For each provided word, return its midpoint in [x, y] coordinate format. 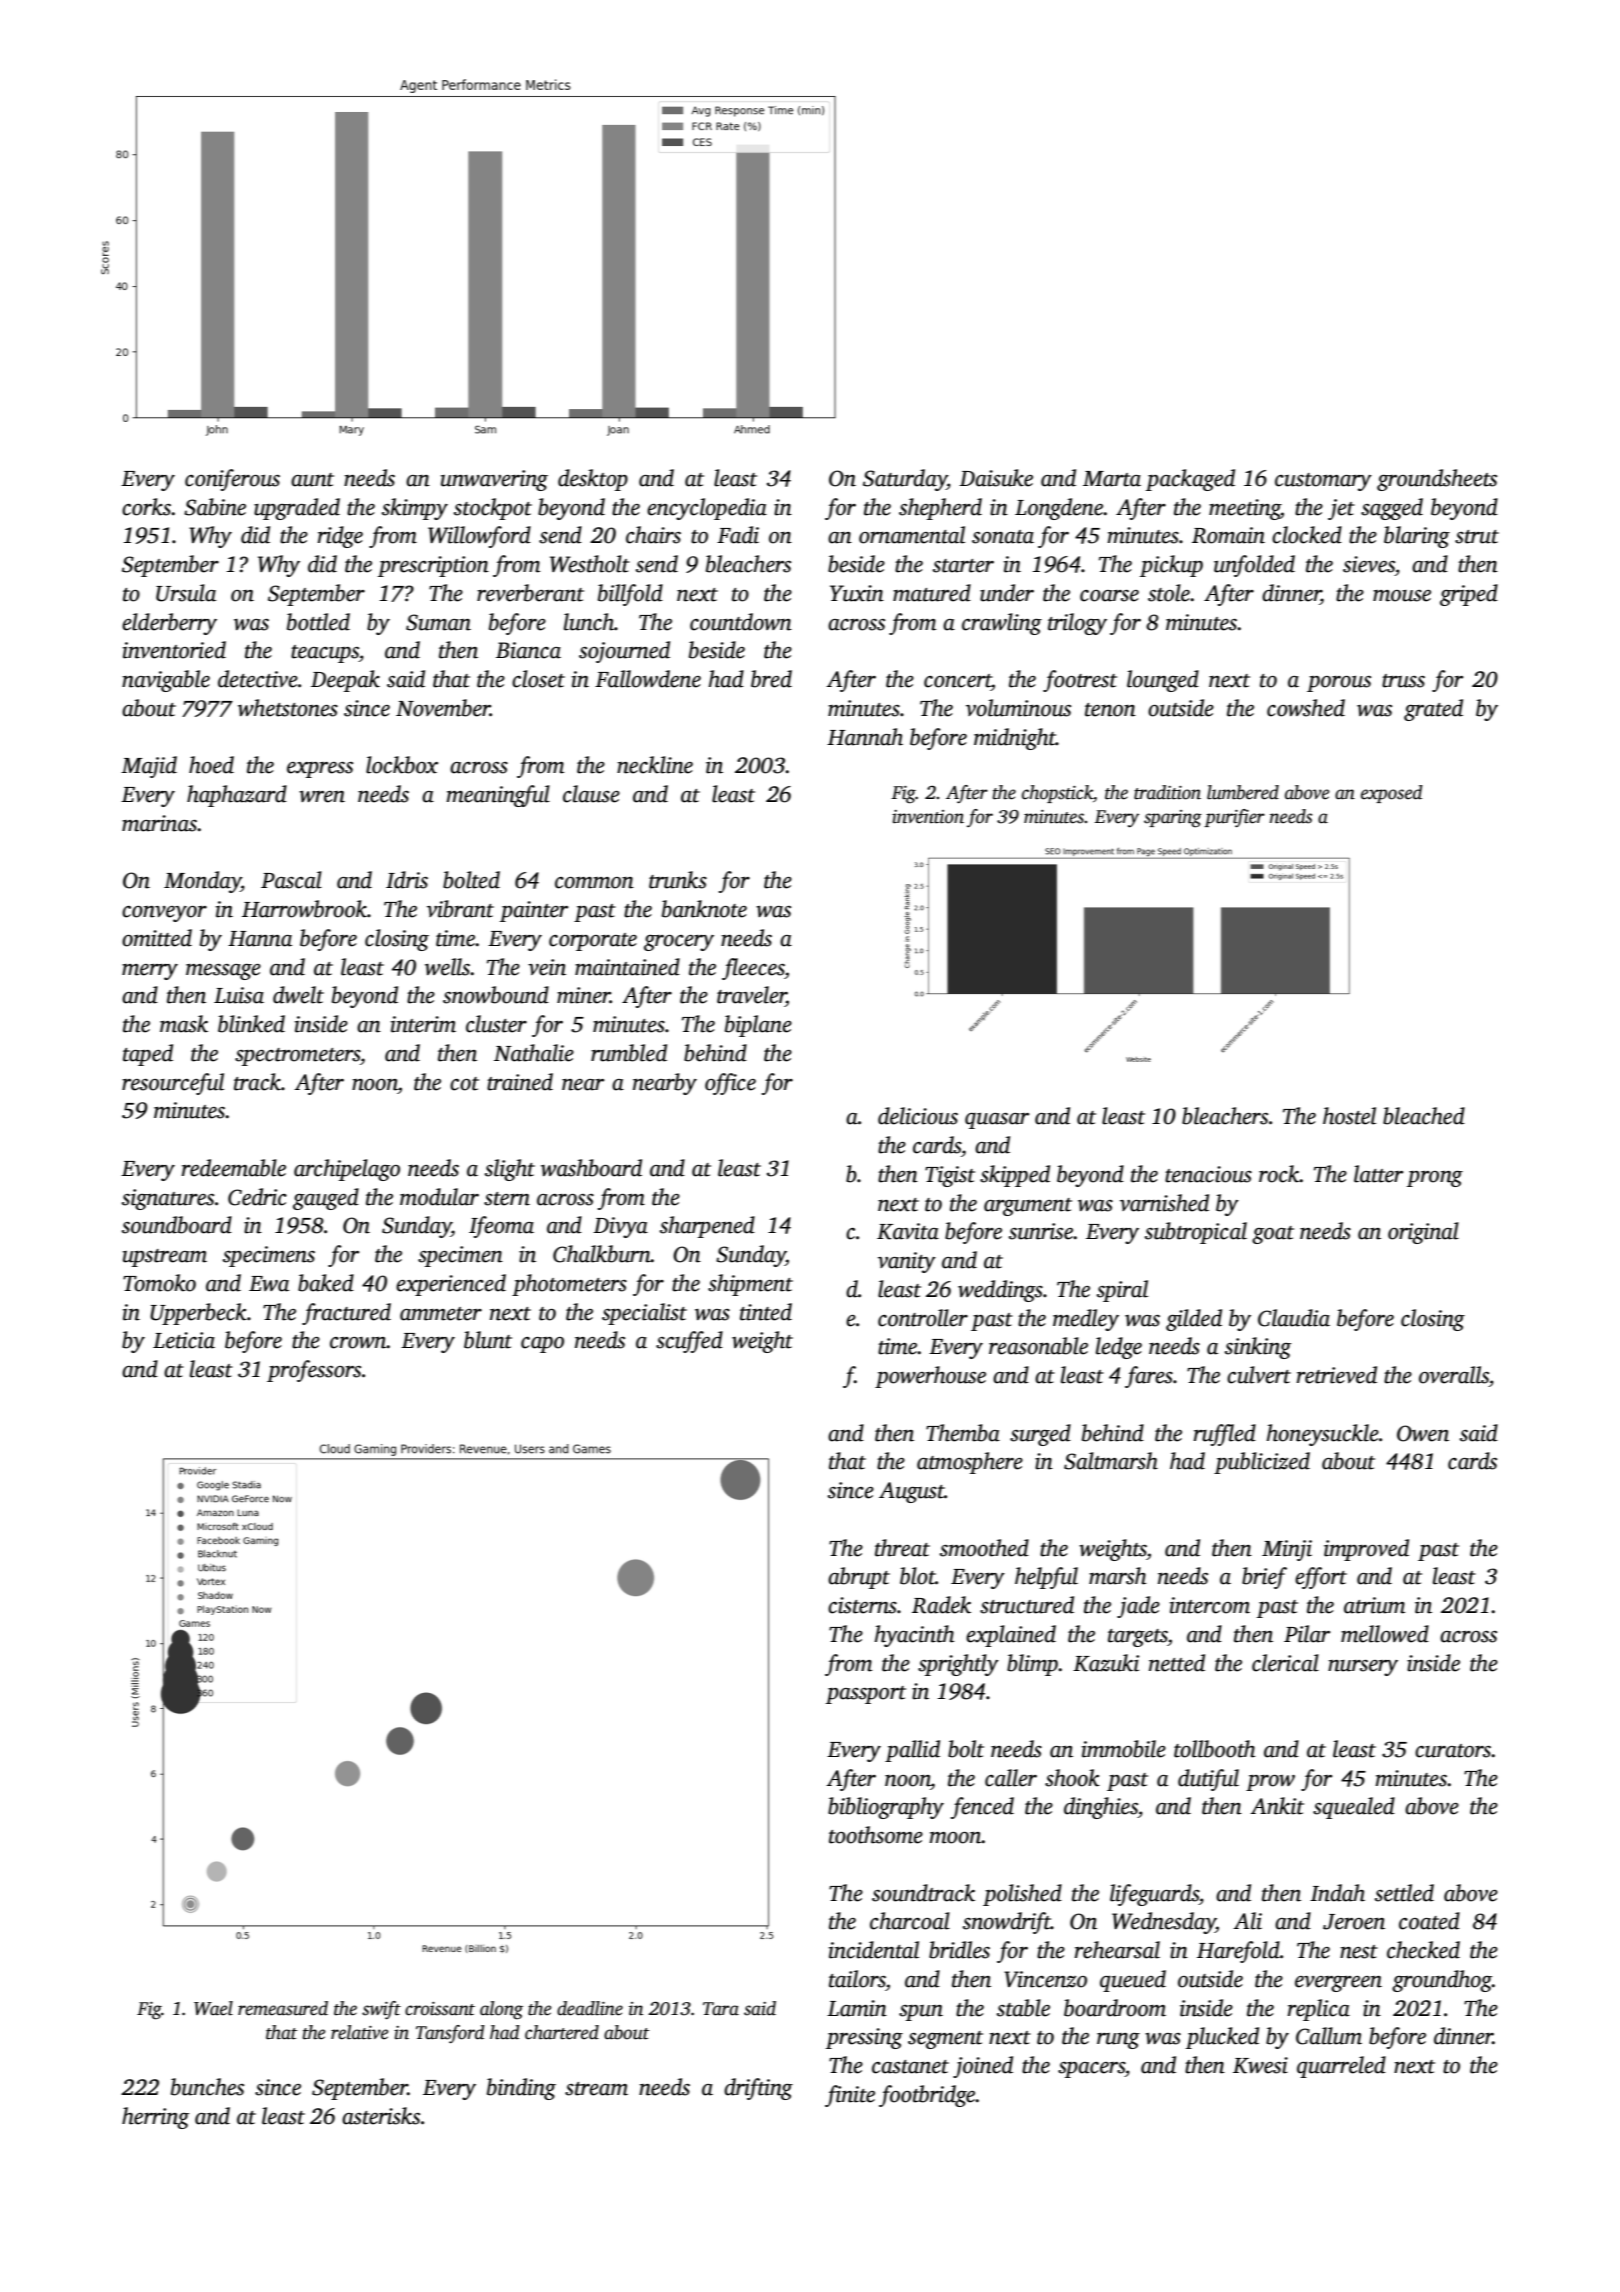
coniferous [232, 480]
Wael [213, 2008]
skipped [1015, 1176]
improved [1366, 1550]
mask [184, 1024]
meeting [1244, 509]
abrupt [859, 1578]
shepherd [940, 509]
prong [1435, 1179]
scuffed [689, 1342]
